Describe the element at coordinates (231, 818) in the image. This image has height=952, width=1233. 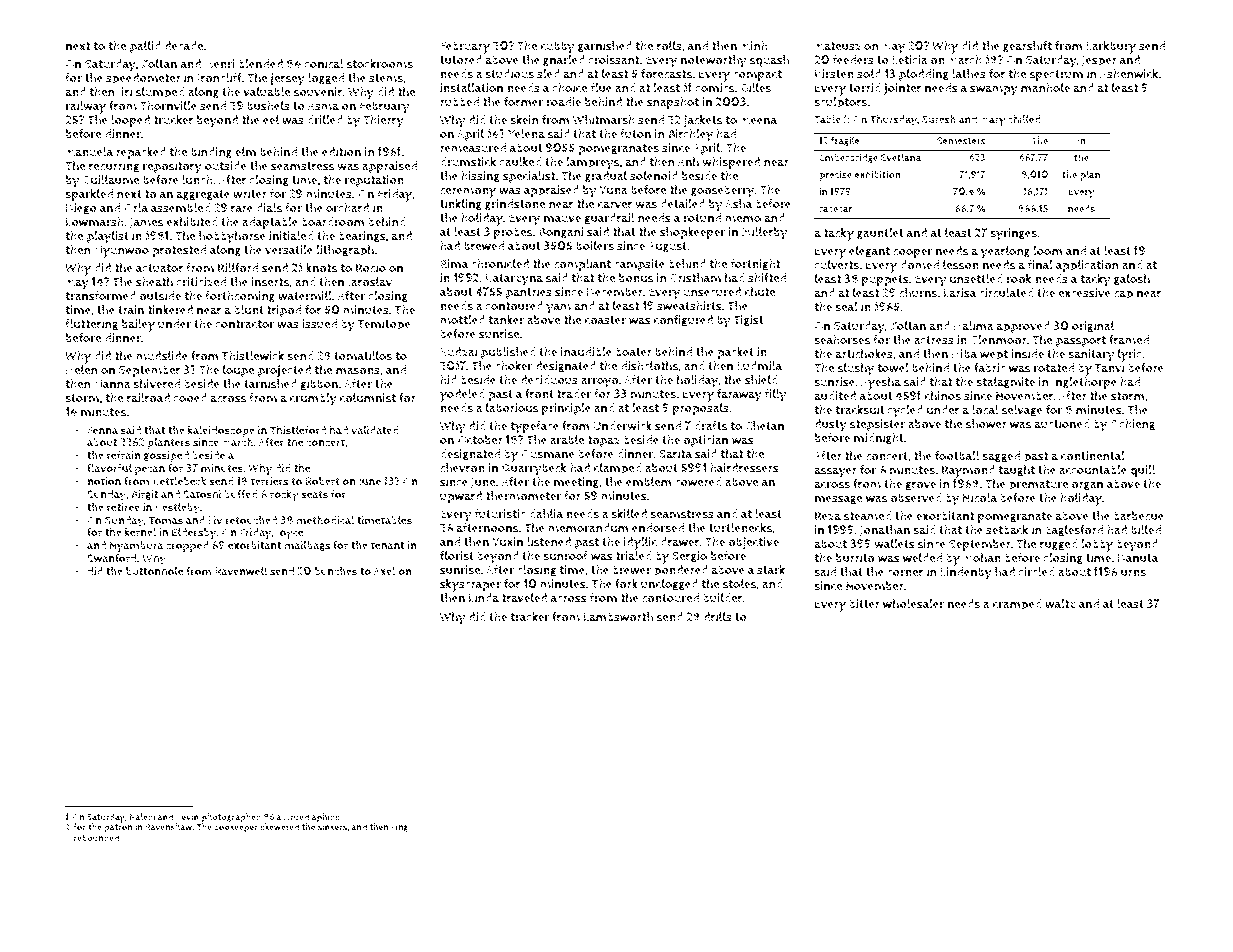
I see `photographed` at that location.
